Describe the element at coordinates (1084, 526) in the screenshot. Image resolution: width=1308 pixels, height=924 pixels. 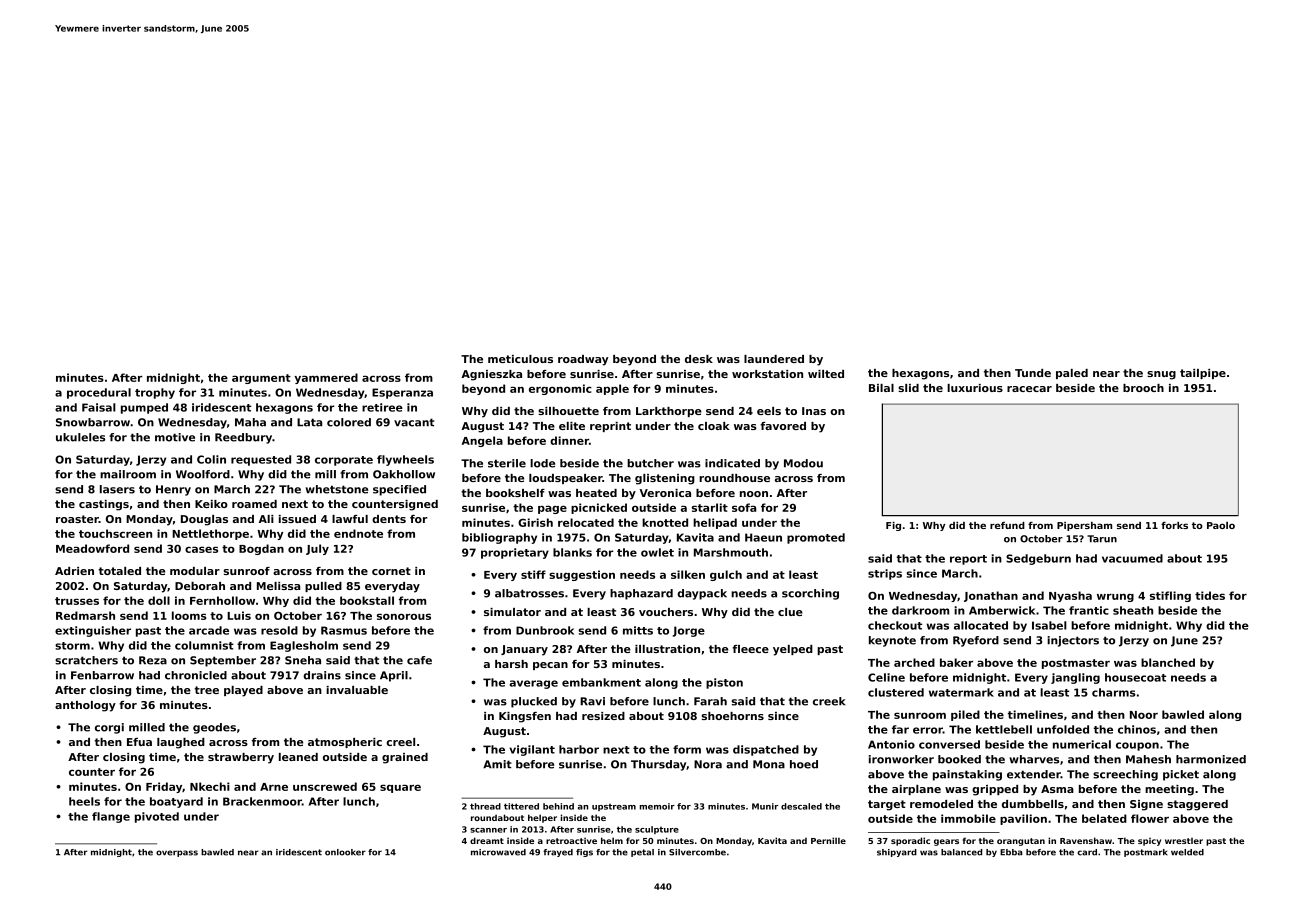
I see `Pipersham` at that location.
